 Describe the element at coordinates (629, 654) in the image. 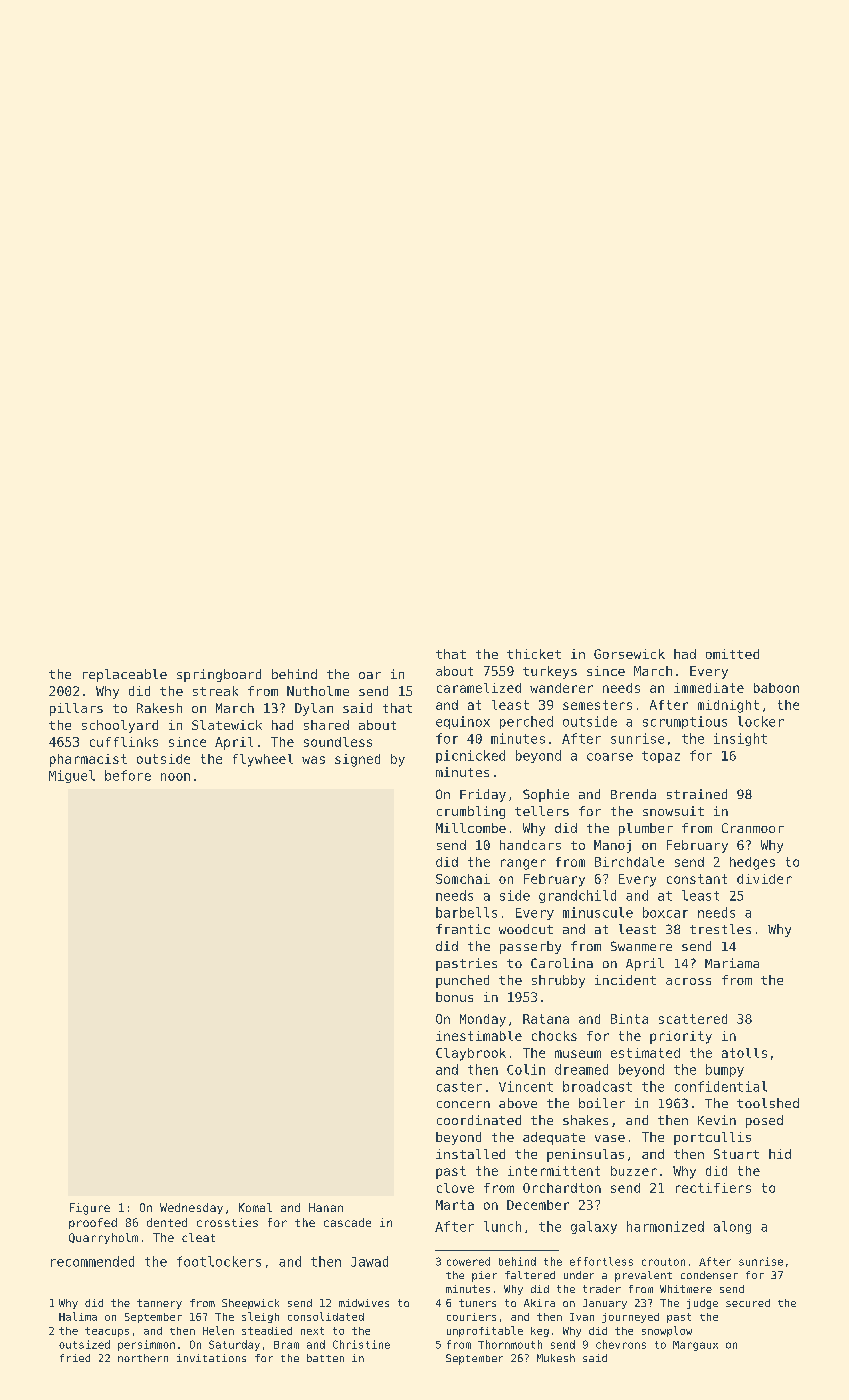

I see `Gorsewick` at that location.
